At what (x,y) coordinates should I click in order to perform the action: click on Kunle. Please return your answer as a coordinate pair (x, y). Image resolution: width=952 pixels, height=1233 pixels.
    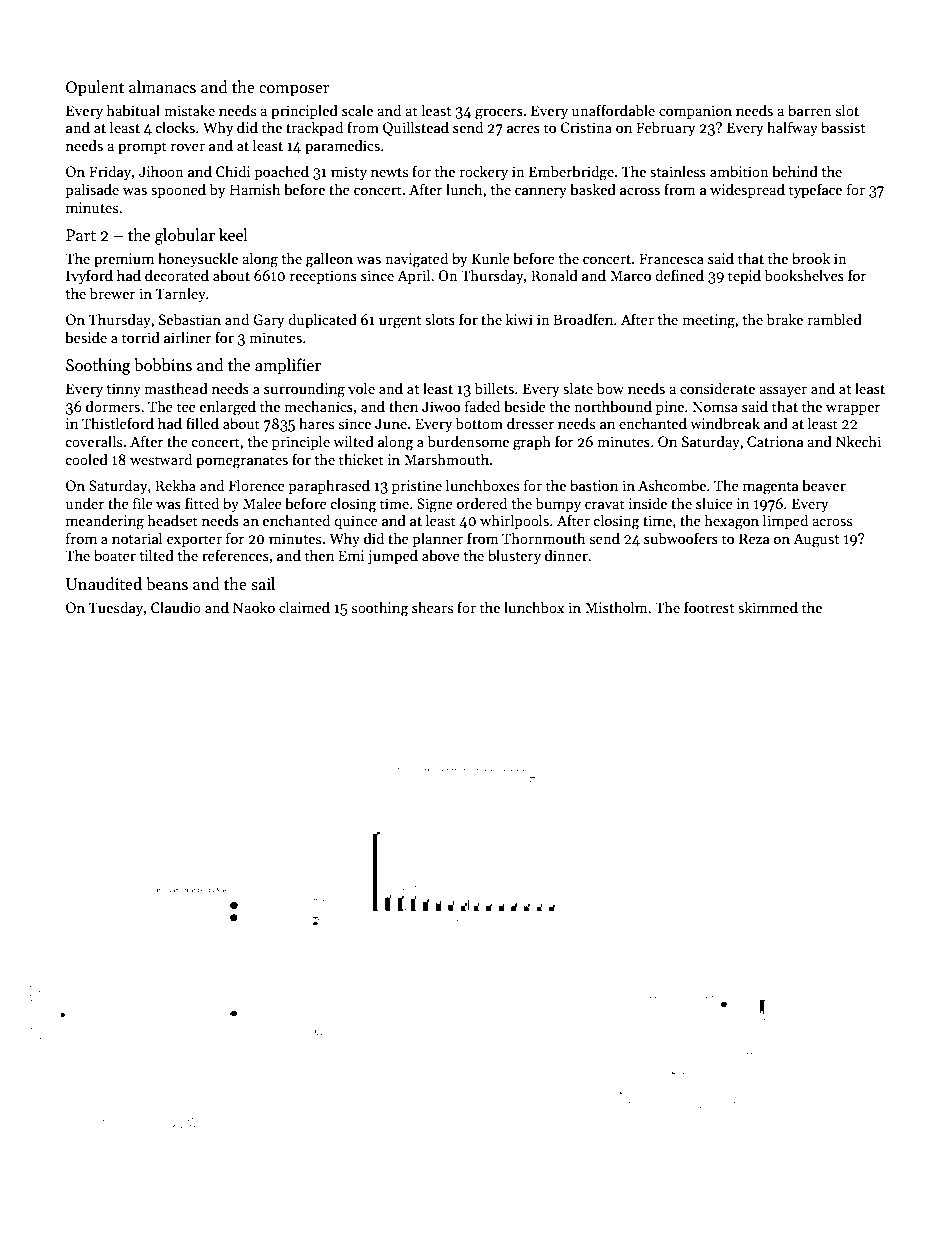
    Looking at the image, I should click on (491, 258).
